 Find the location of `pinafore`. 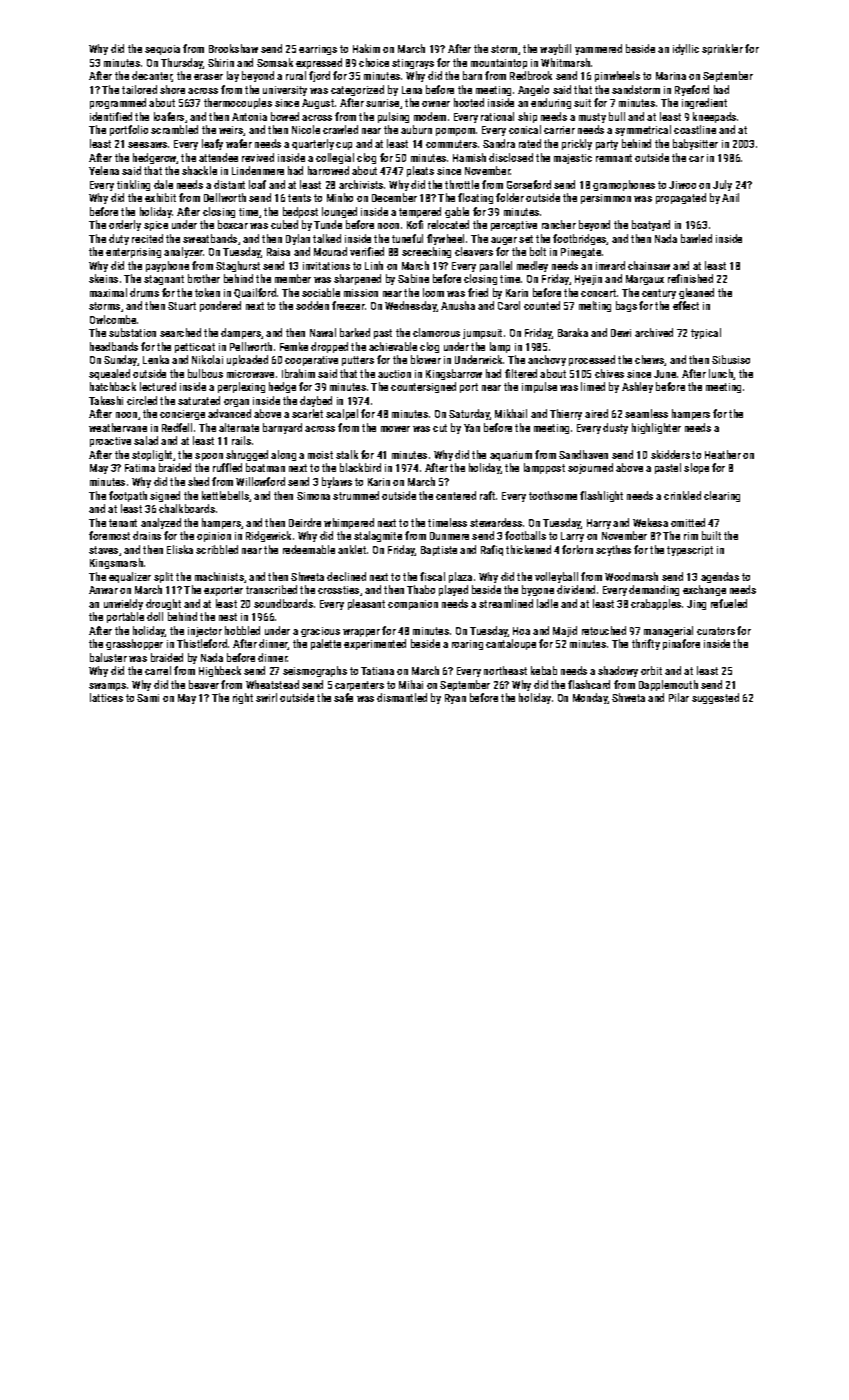

pinafore is located at coordinates (681, 644).
